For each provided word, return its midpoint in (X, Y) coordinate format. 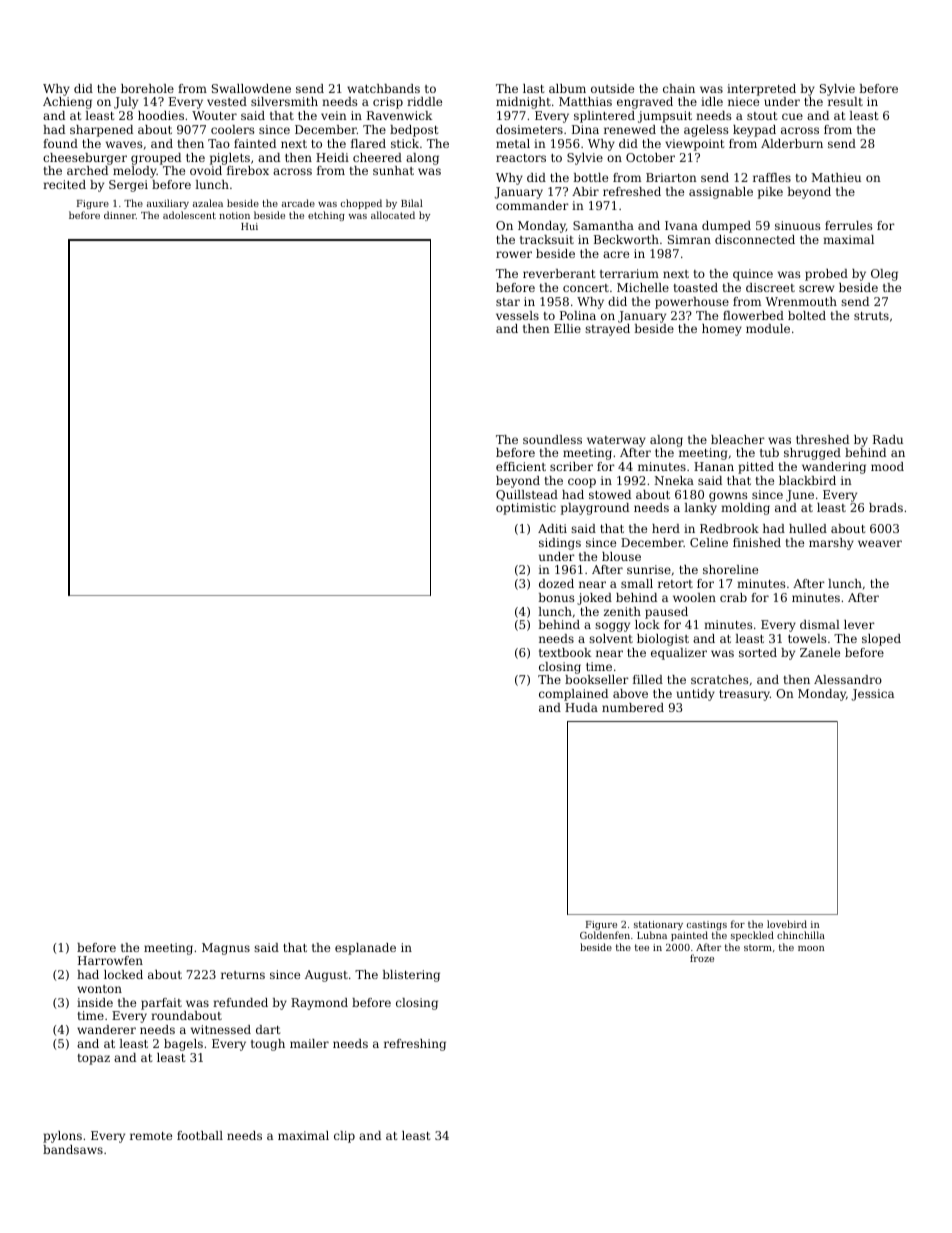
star (508, 302)
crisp (388, 103)
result (845, 101)
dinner (120, 215)
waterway (616, 441)
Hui (249, 226)
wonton (99, 989)
